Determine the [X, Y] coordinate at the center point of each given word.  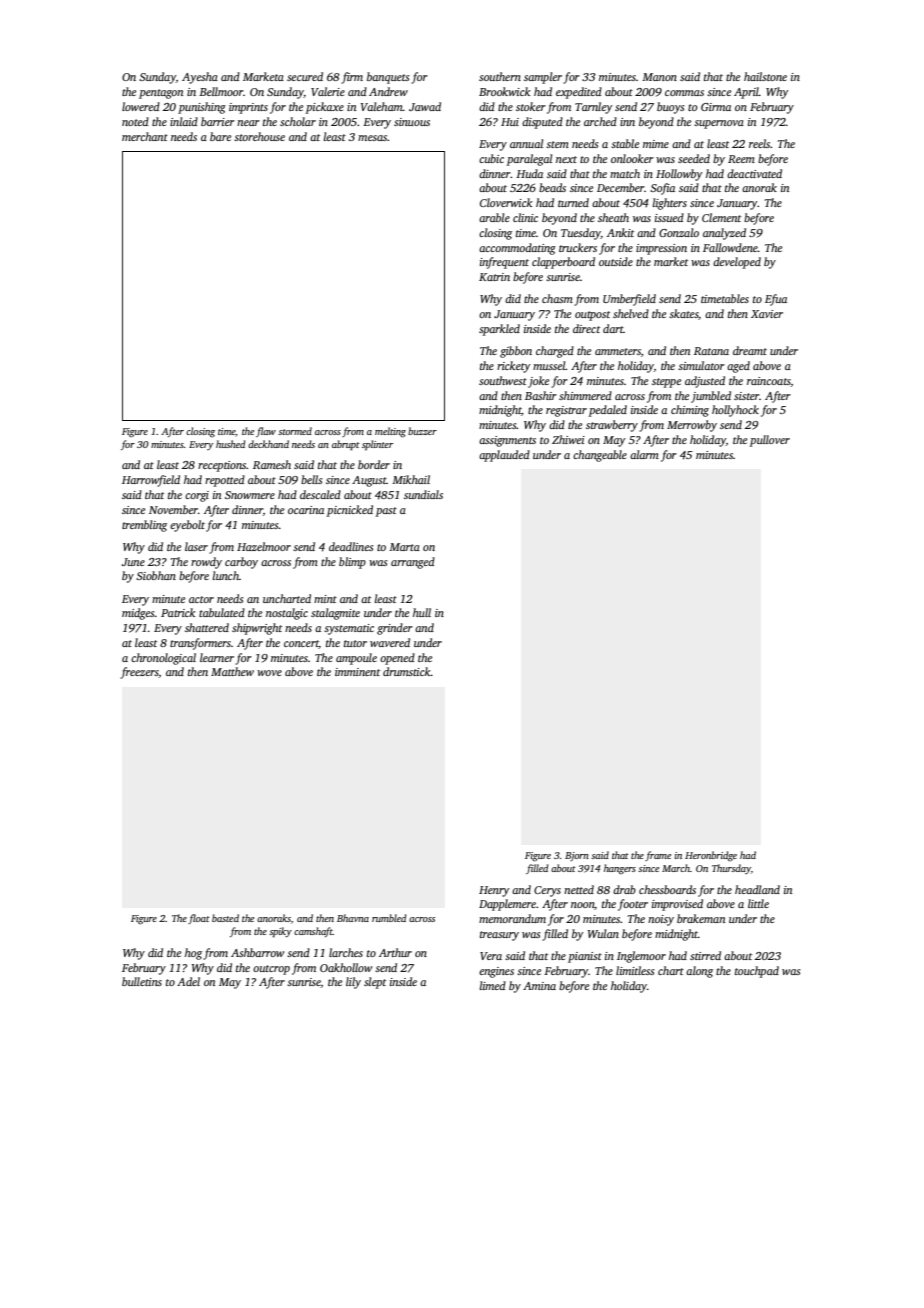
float [199, 919]
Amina [539, 986]
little [758, 903]
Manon [659, 77]
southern [500, 76]
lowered [141, 106]
